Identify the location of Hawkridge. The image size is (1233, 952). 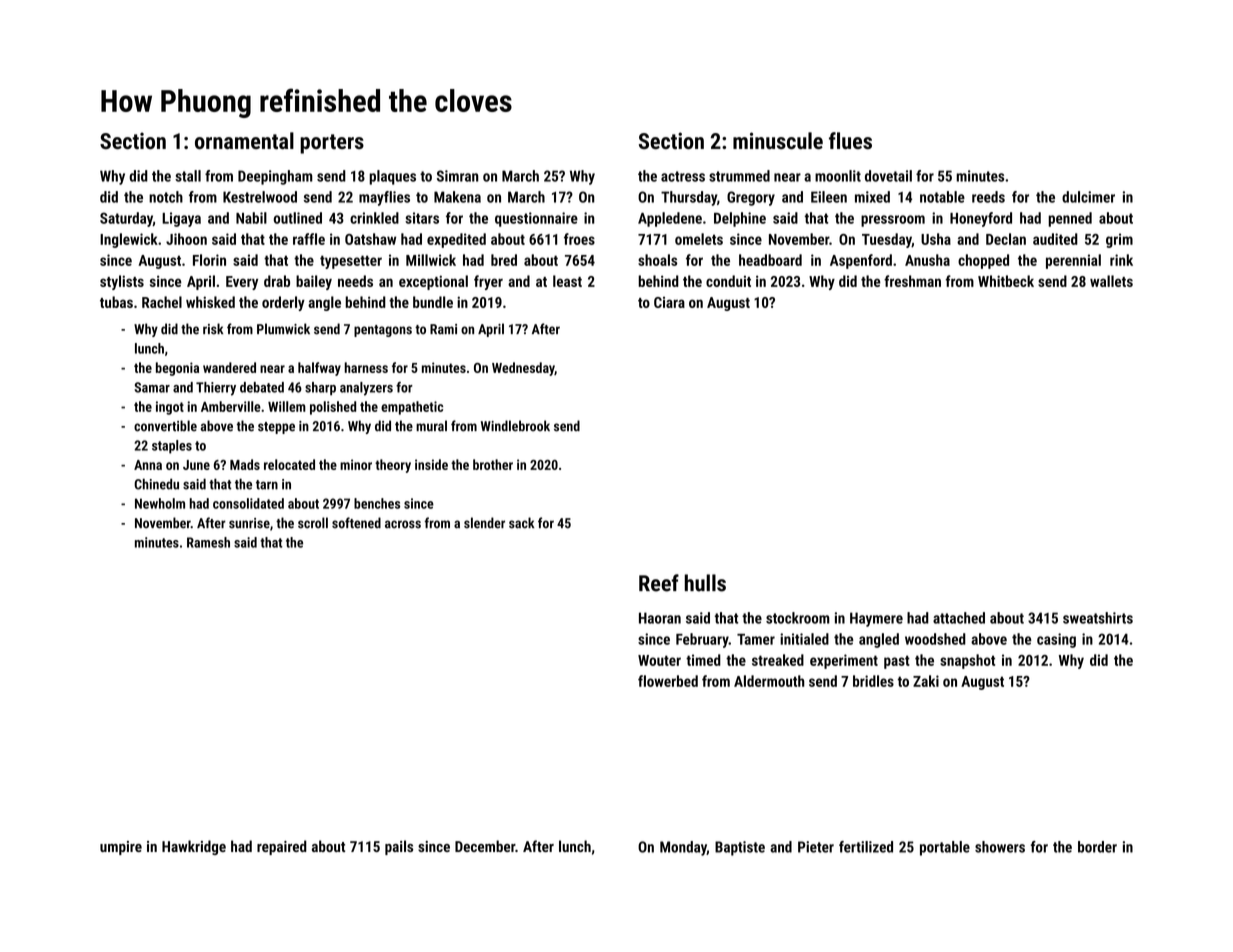
(194, 847).
